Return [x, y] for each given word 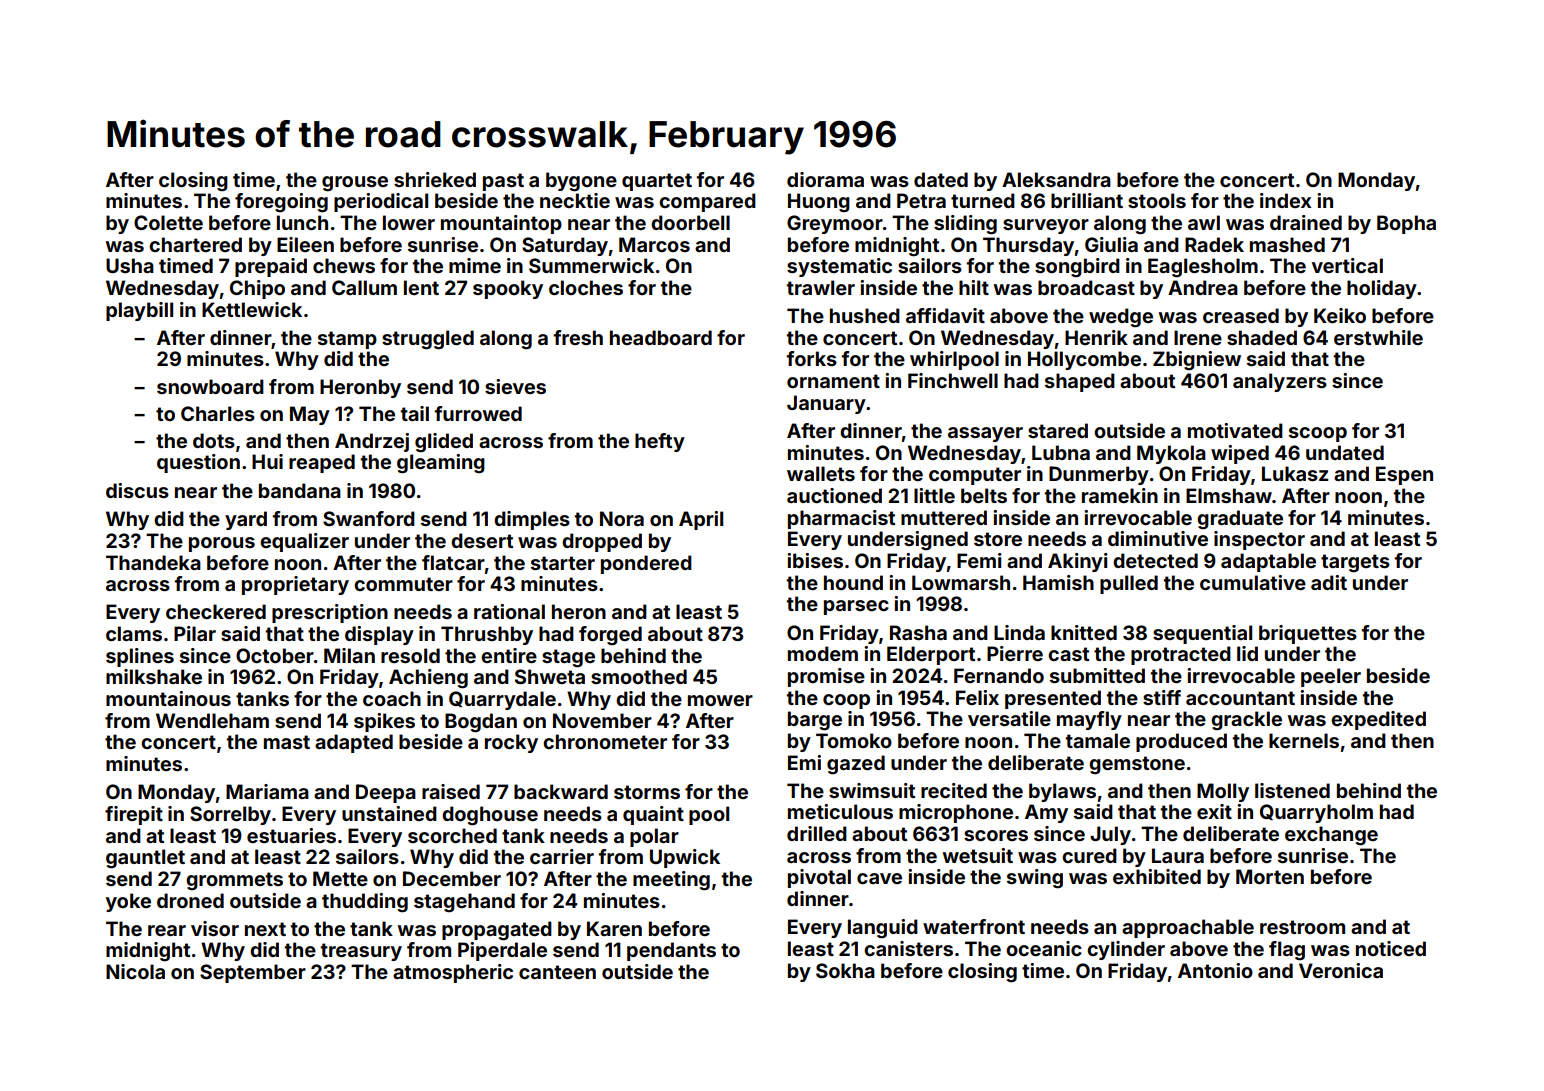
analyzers [1280, 382]
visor [215, 928]
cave [879, 878]
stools [1157, 200]
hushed [865, 315]
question [198, 463]
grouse [355, 184]
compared [707, 202]
